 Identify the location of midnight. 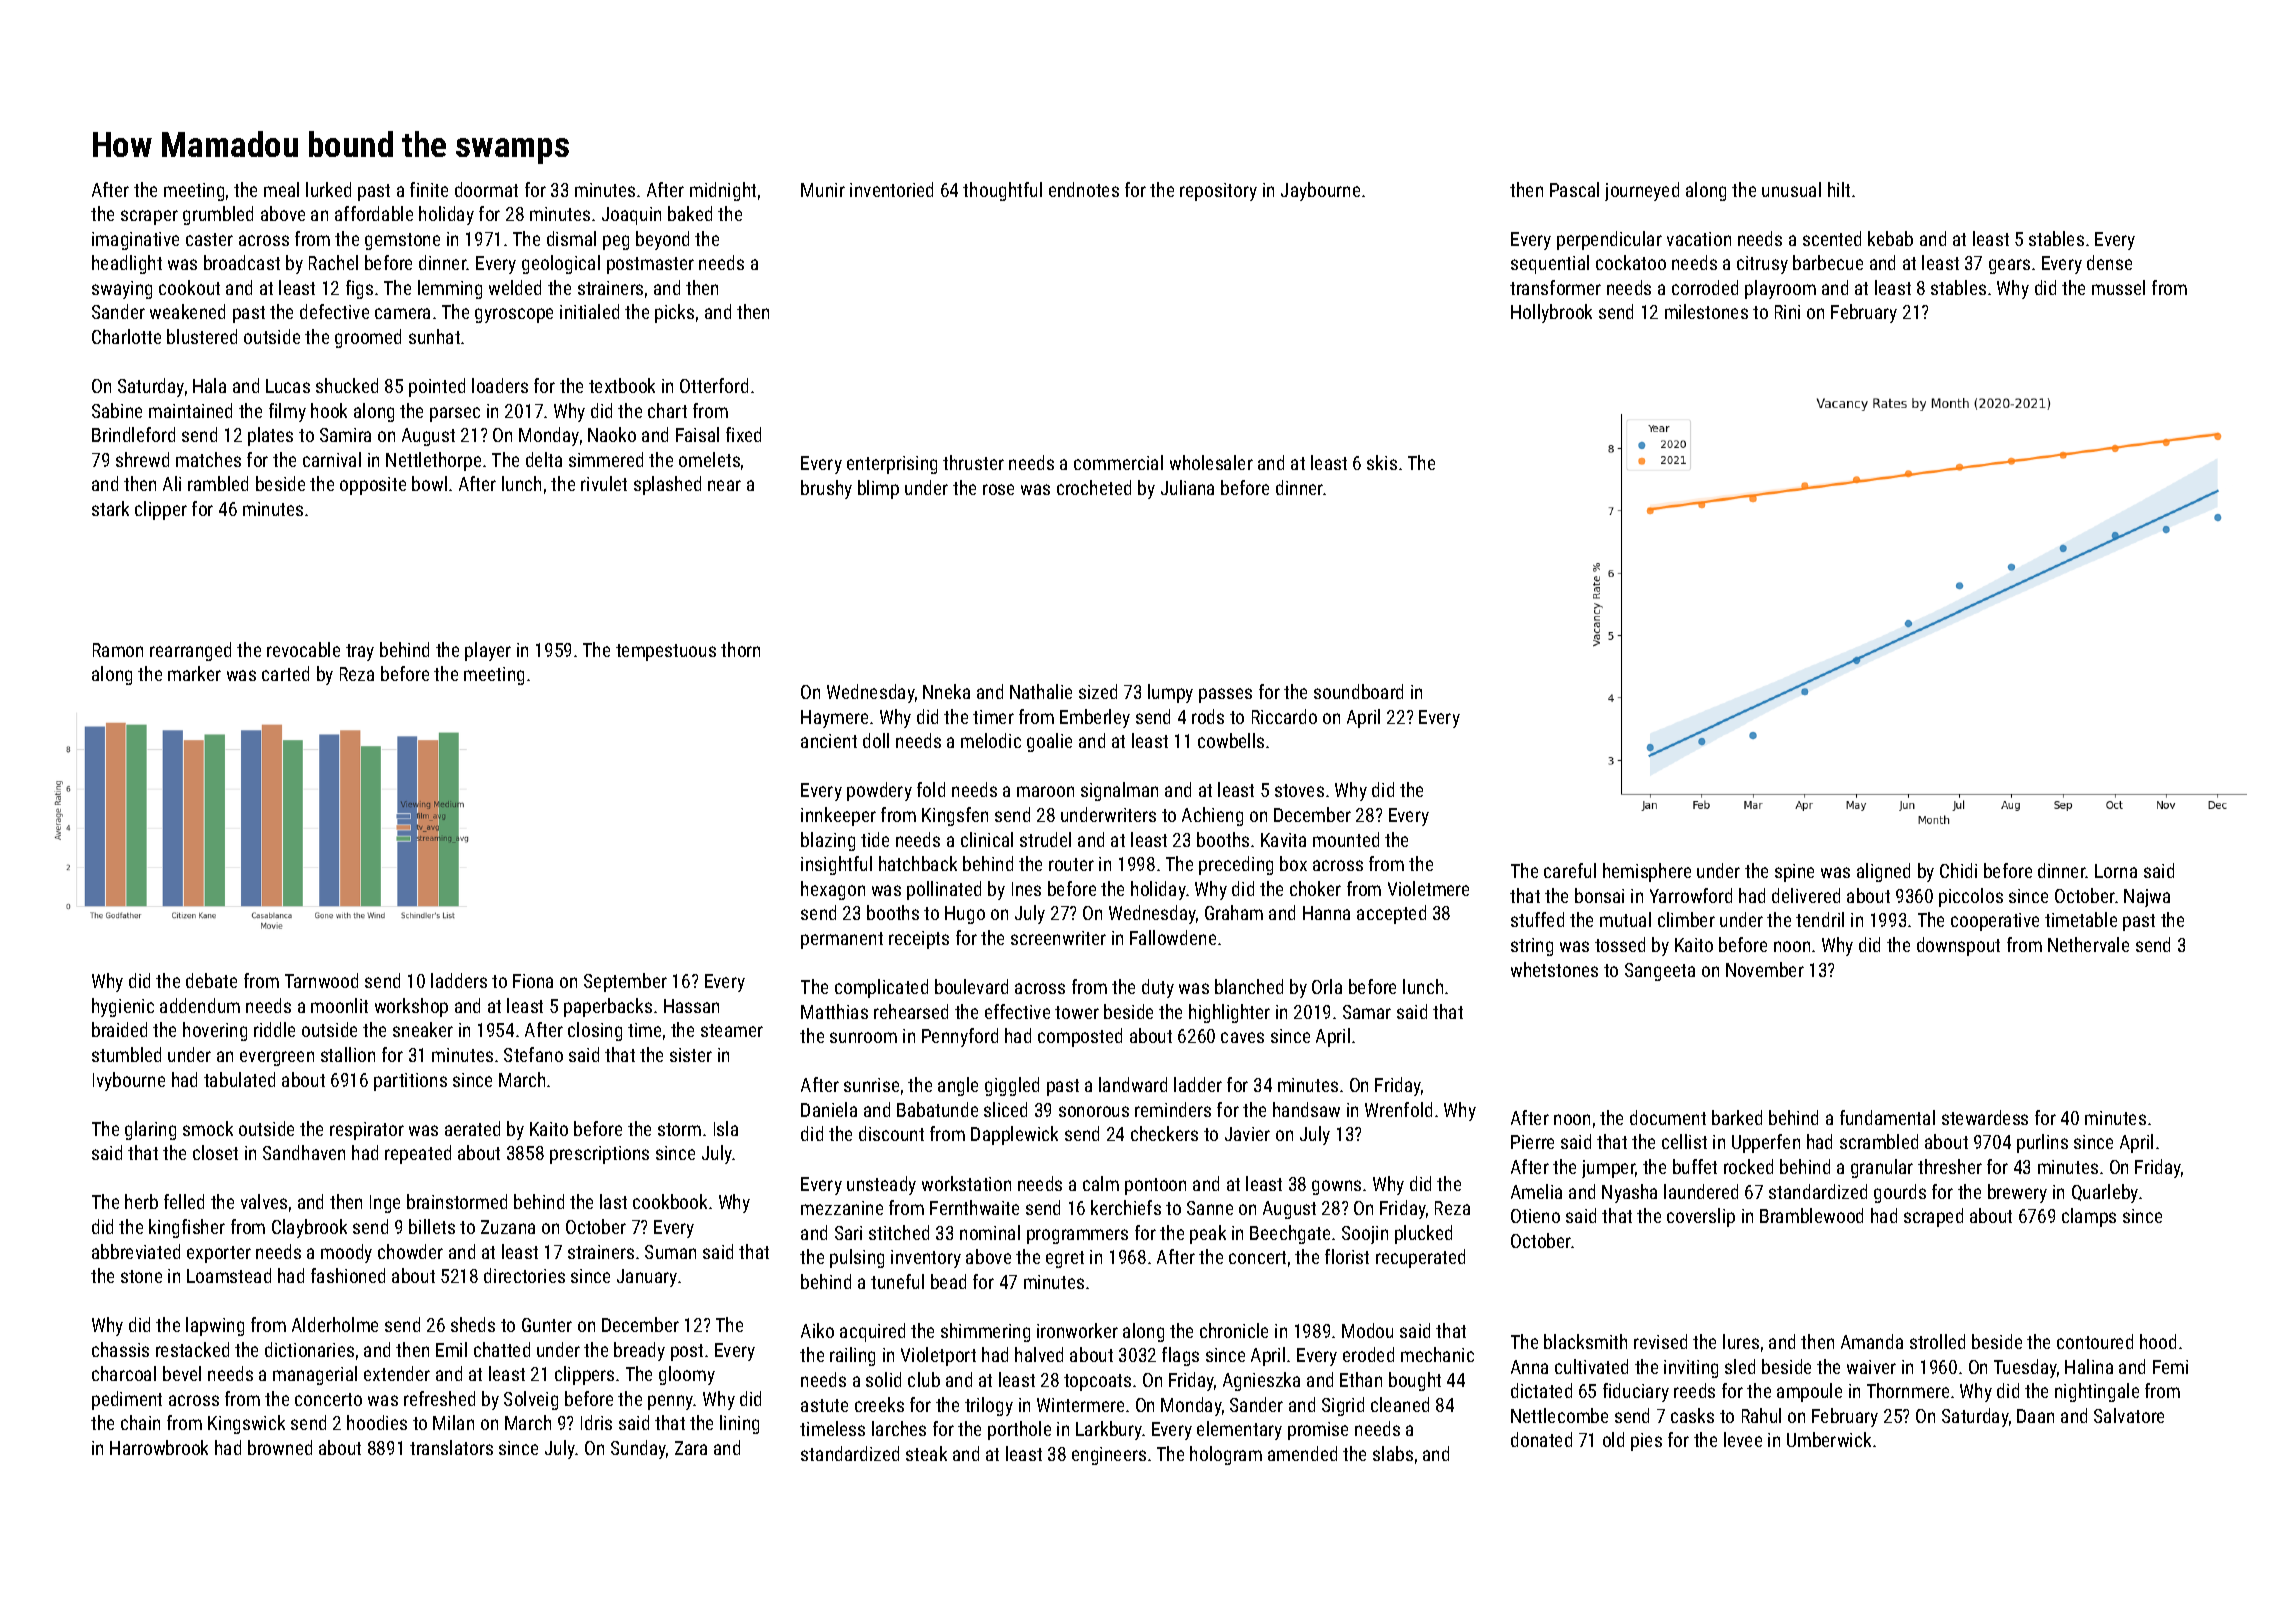
(723, 191).
